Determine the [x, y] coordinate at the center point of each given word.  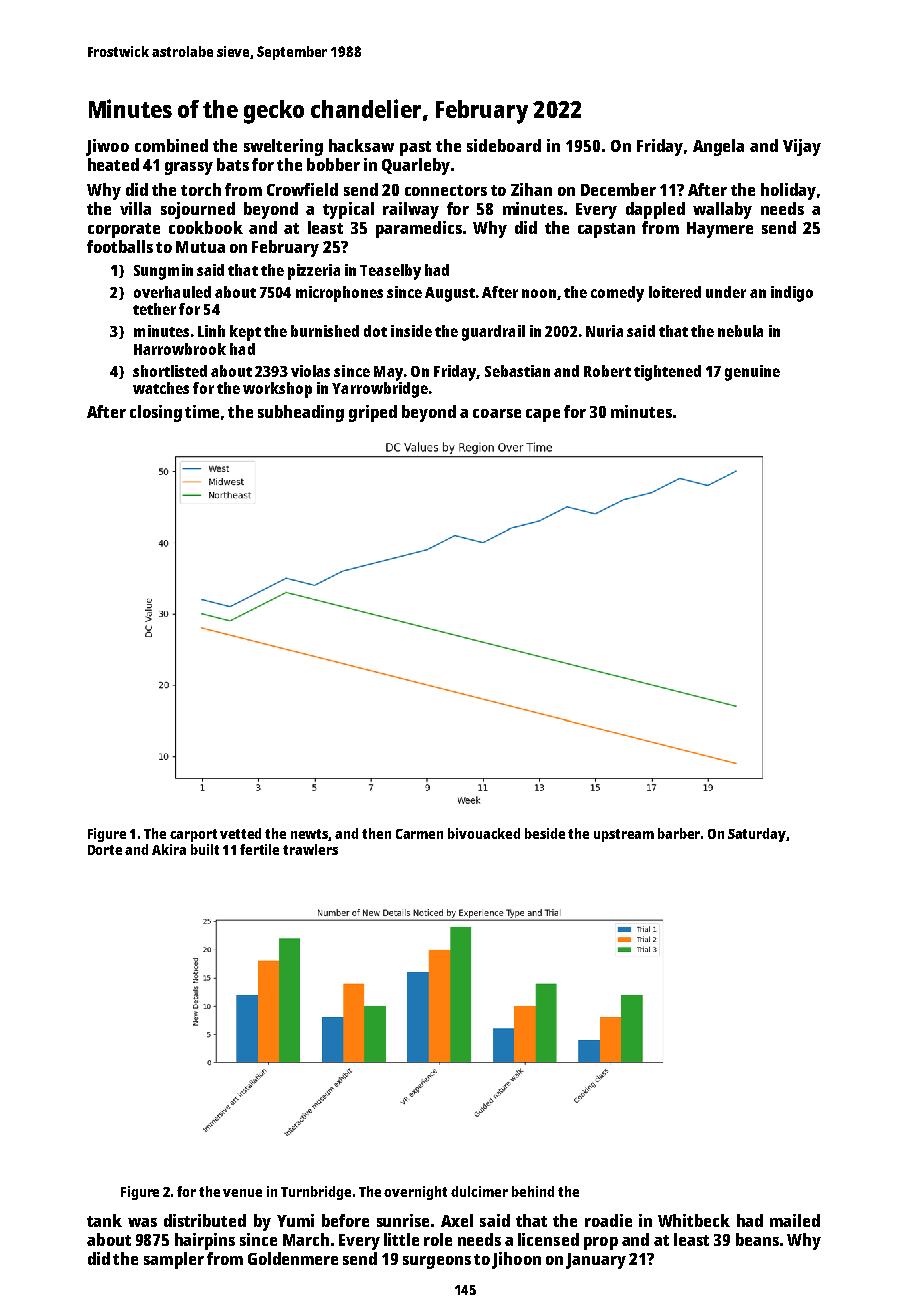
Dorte [105, 850]
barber [679, 833]
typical [348, 210]
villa [135, 208]
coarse [497, 413]
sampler [174, 1260]
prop [601, 1243]
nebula [740, 331]
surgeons [437, 1262]
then [376, 833]
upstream [624, 835]
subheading [301, 413]
